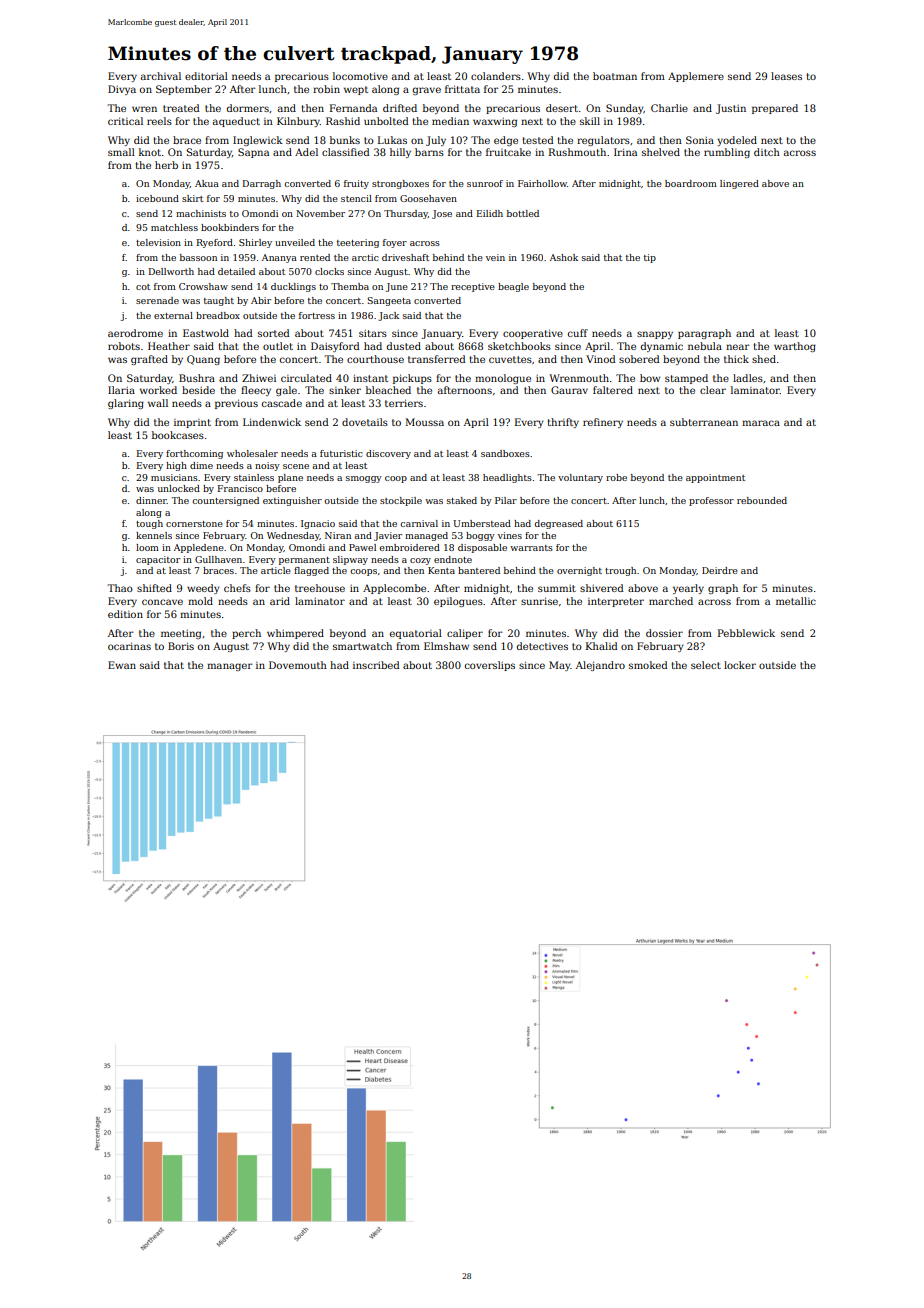 The width and height of the screenshot is (924, 1308). What do you see at coordinates (578, 333) in the screenshot?
I see `cuff` at bounding box center [578, 333].
